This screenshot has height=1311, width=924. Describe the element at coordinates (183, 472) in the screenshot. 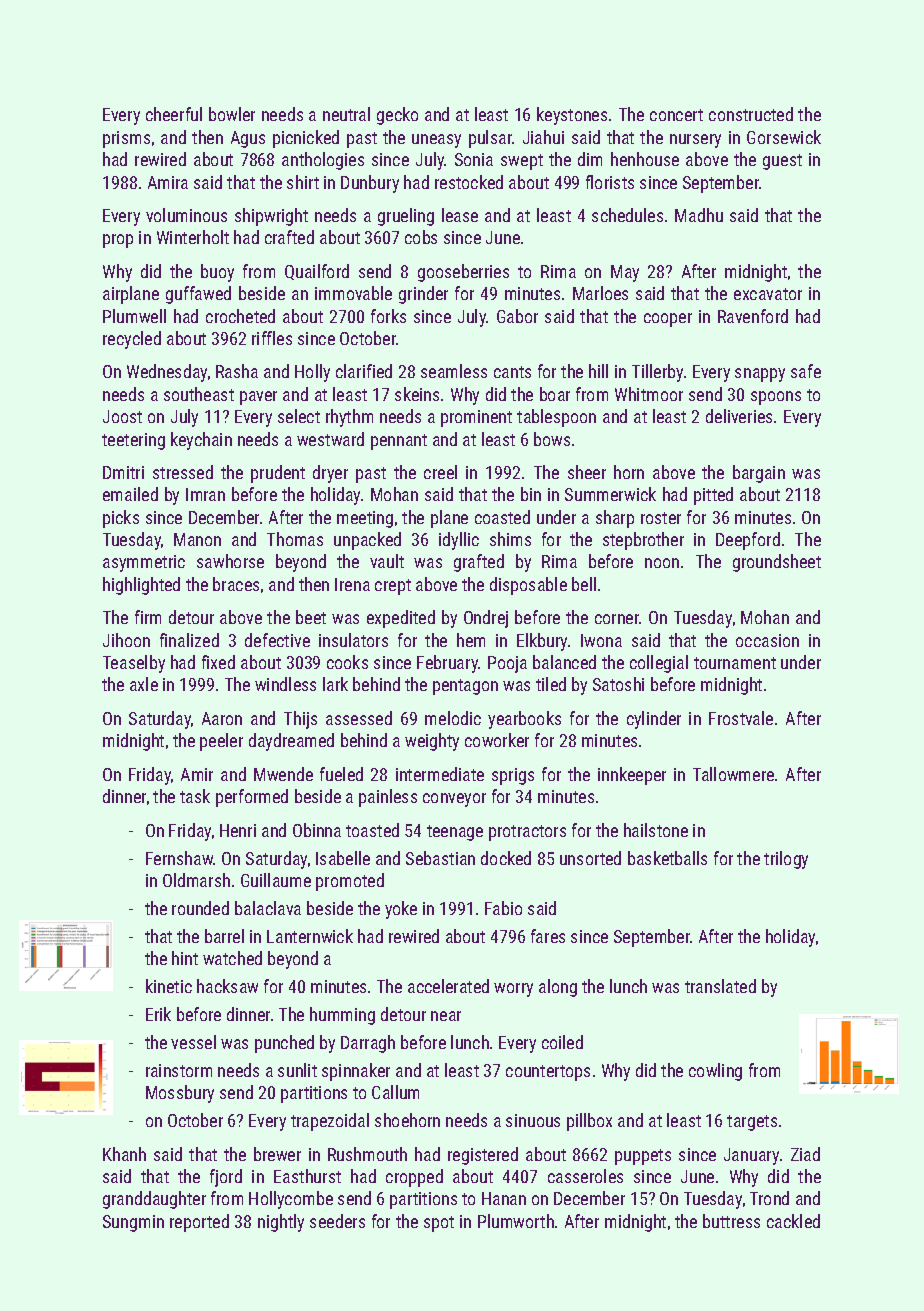

I see `stressed` at that location.
